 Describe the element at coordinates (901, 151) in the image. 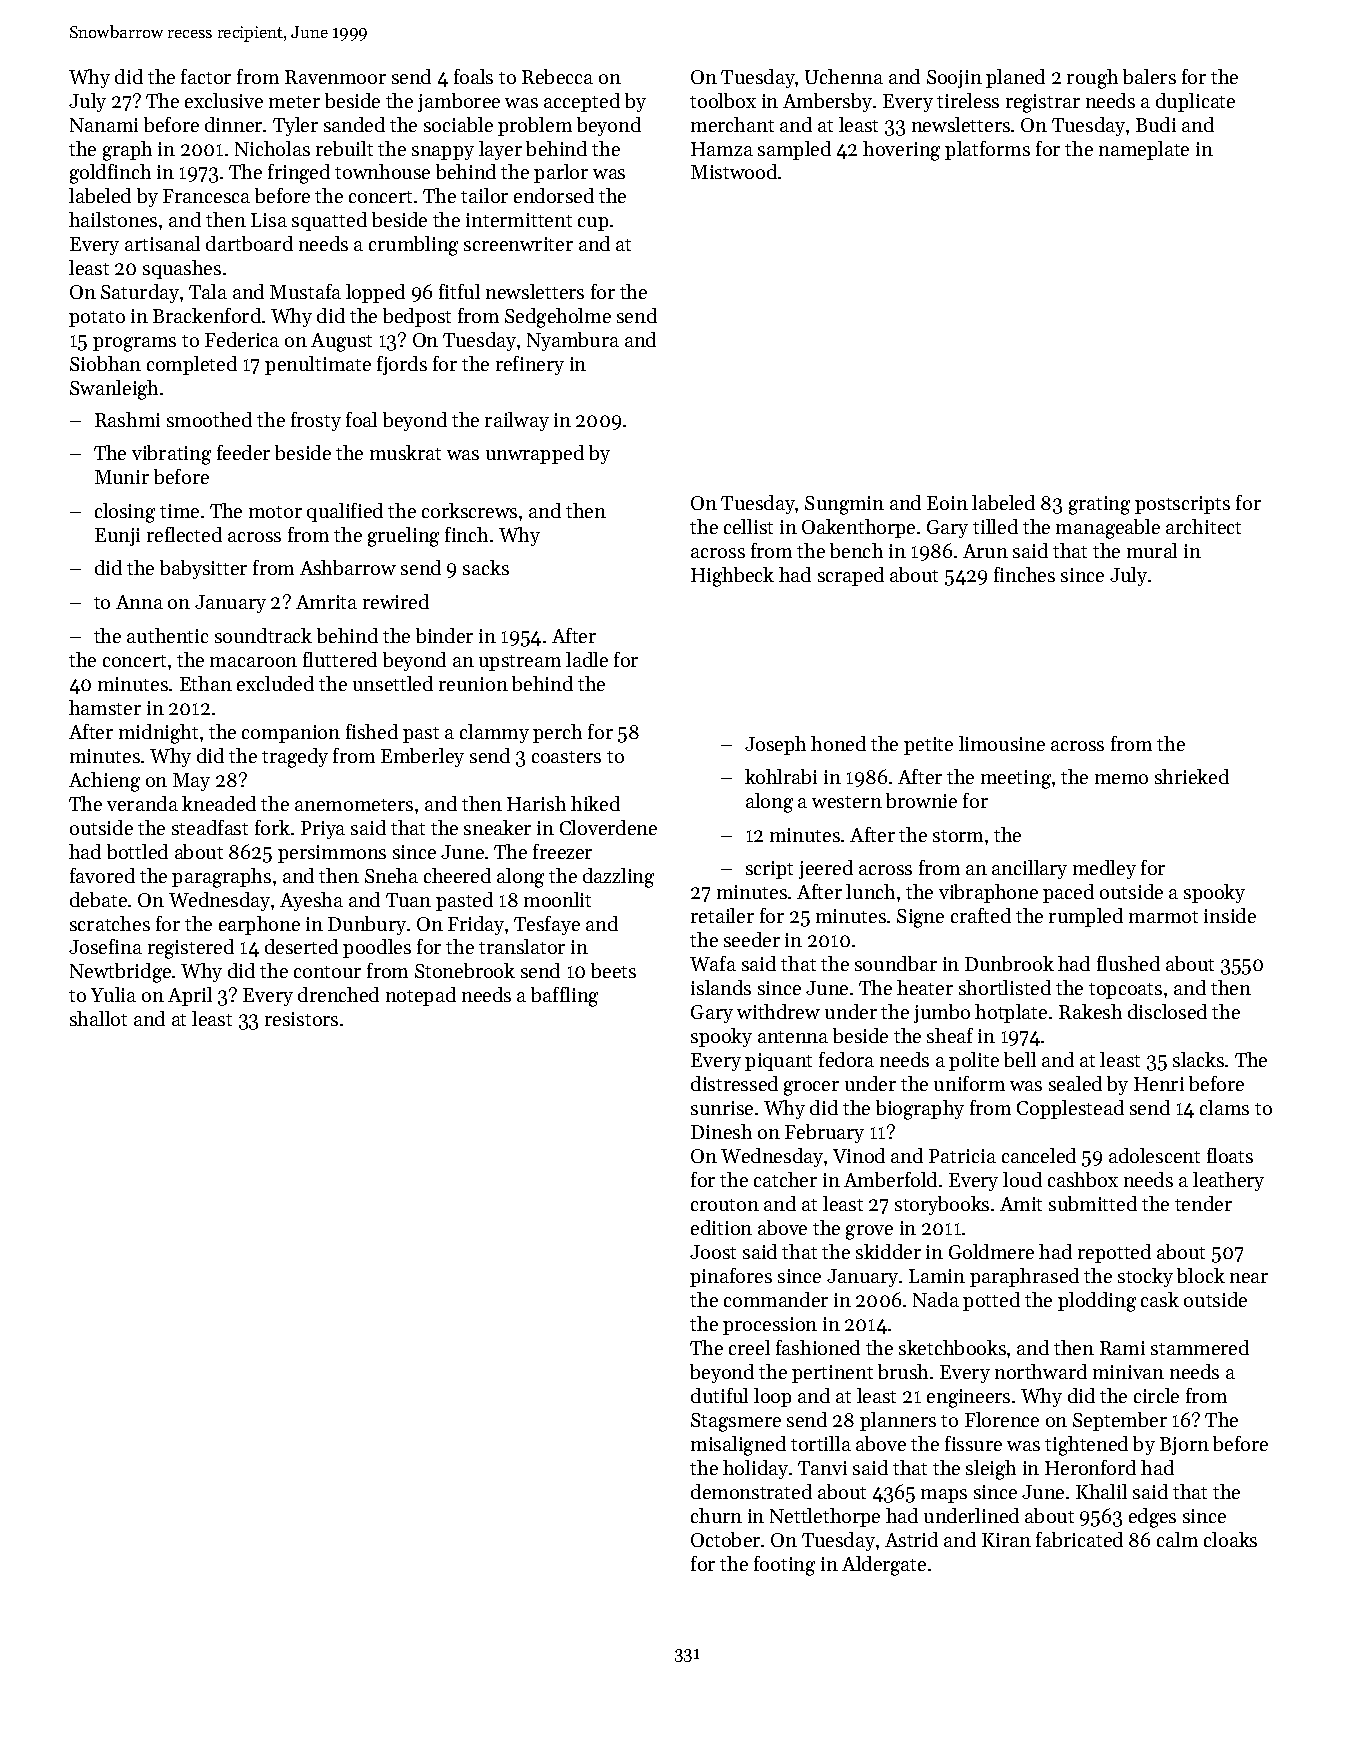

I see `hovering` at that location.
